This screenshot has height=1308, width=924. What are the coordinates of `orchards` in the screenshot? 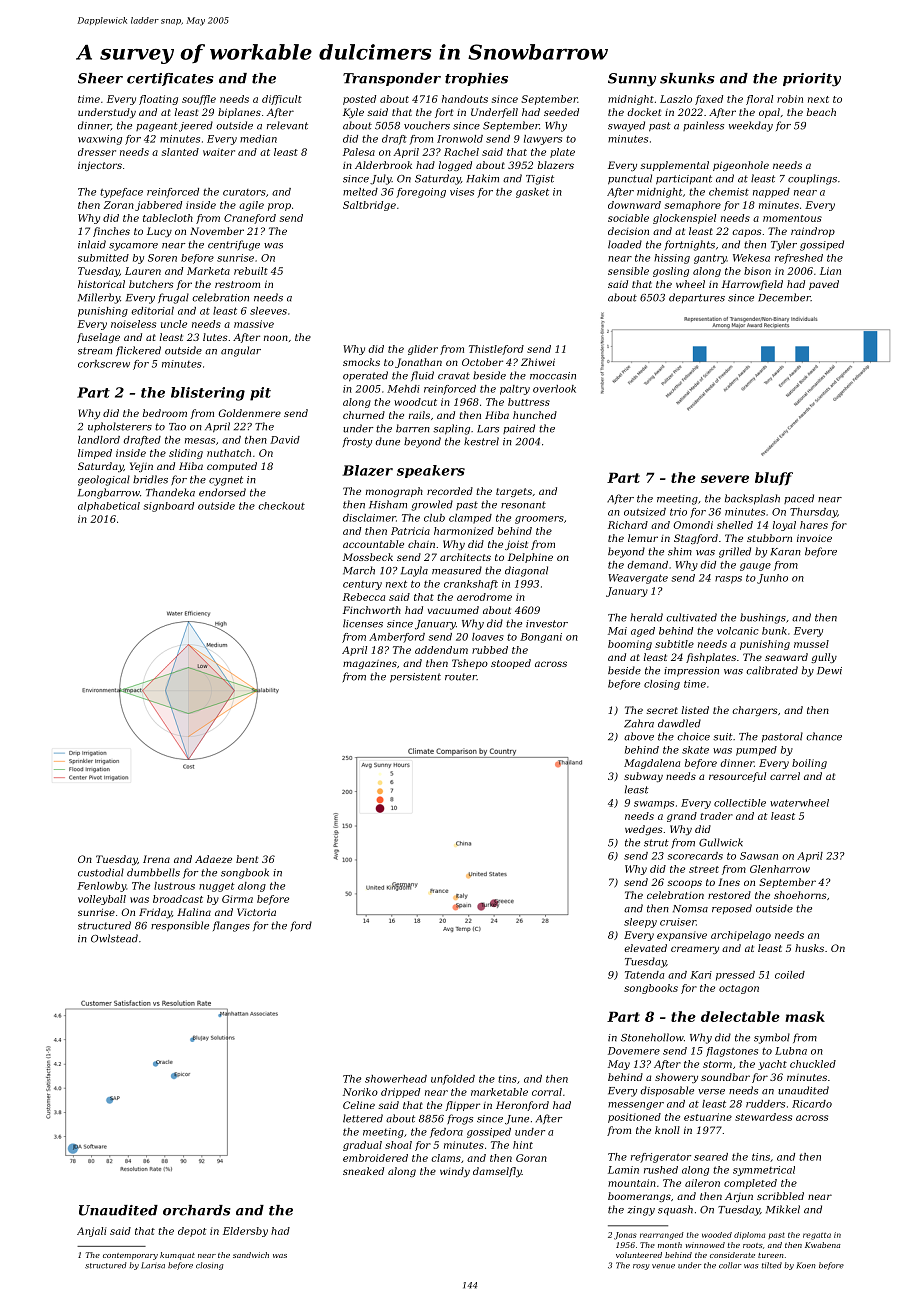 It's located at (197, 1210).
